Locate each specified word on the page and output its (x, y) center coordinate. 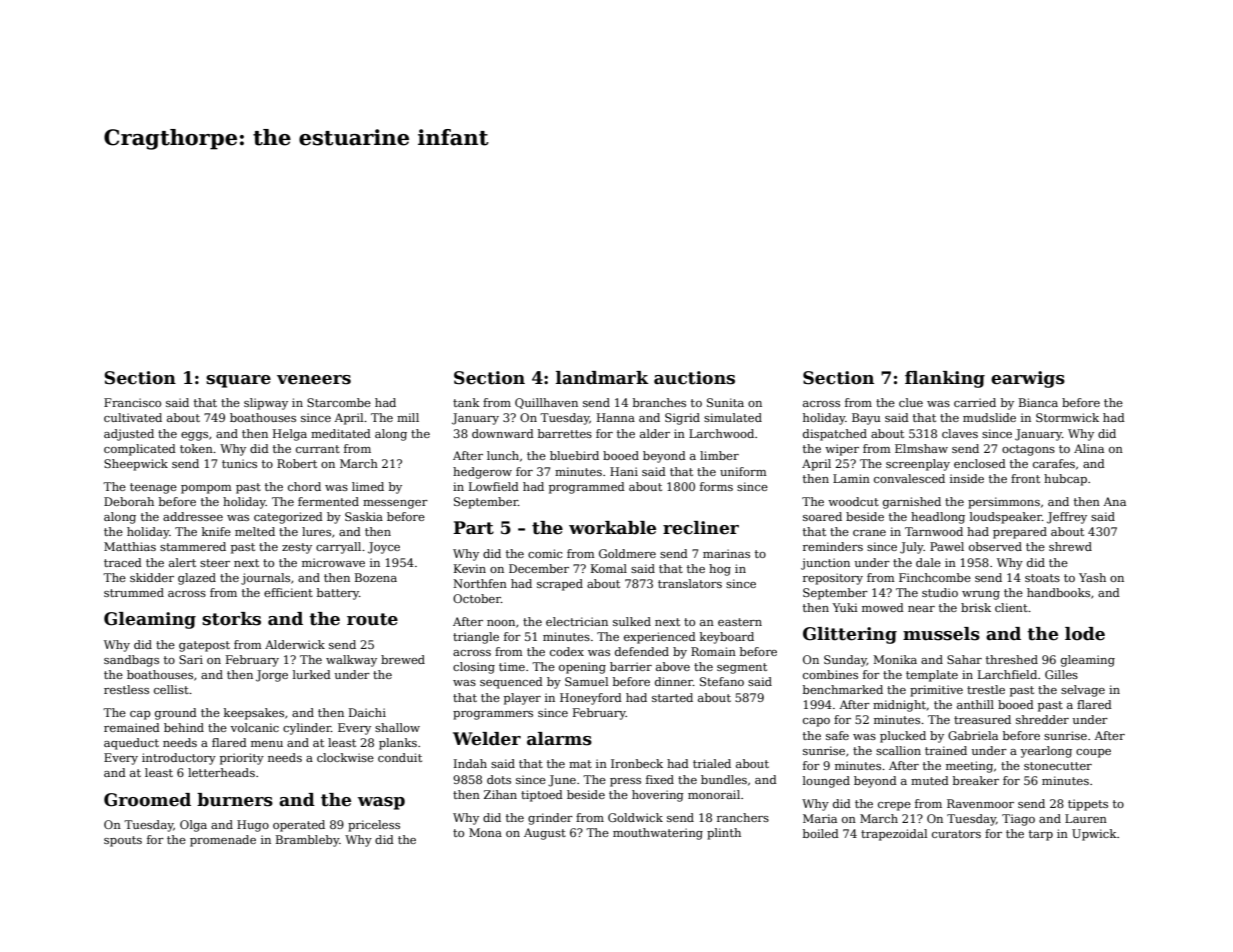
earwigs (1028, 379)
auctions (694, 378)
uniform (743, 471)
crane (869, 533)
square (238, 381)
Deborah (129, 501)
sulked (632, 621)
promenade (223, 841)
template (932, 676)
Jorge (272, 676)
